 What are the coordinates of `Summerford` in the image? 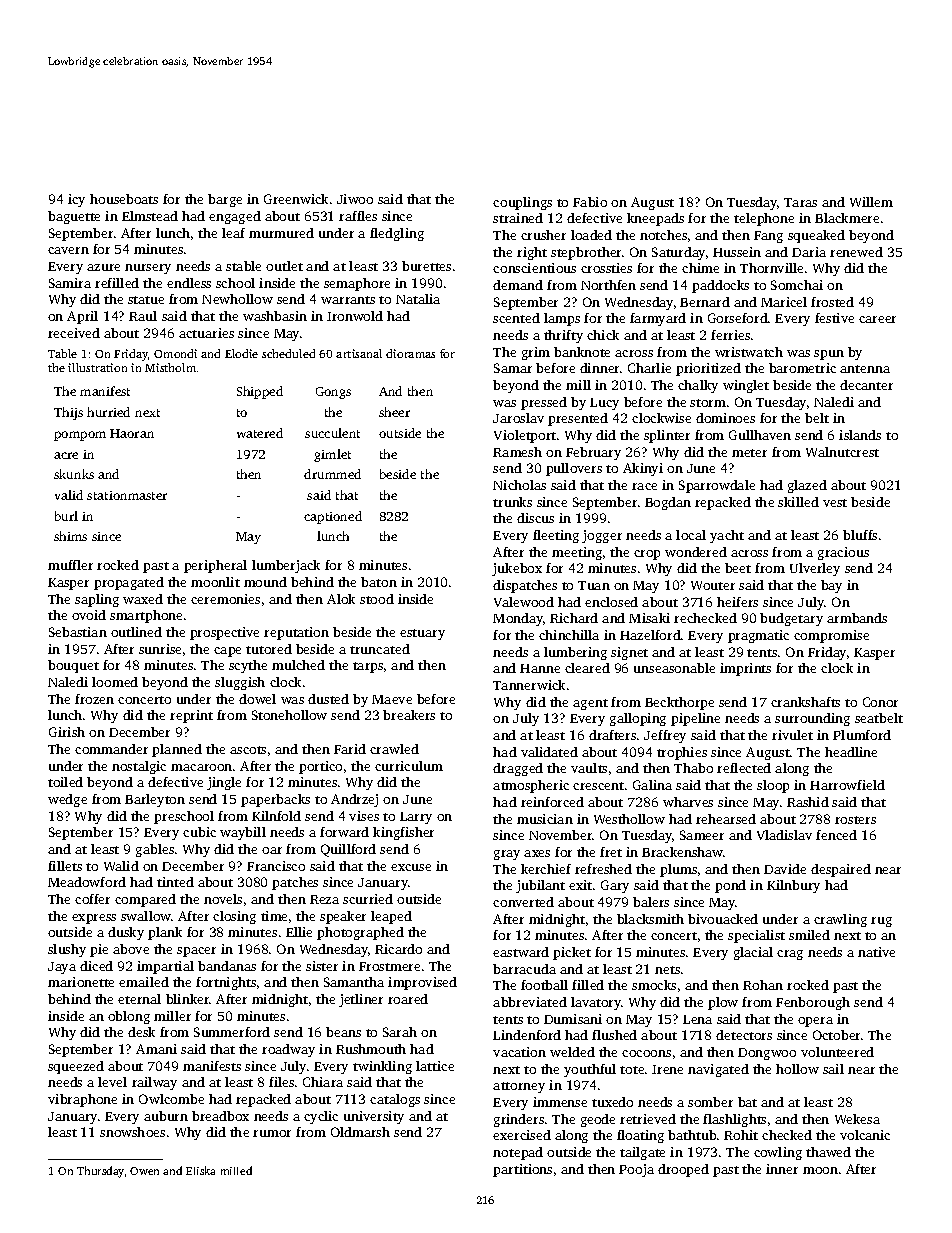 It's located at (232, 1032).
